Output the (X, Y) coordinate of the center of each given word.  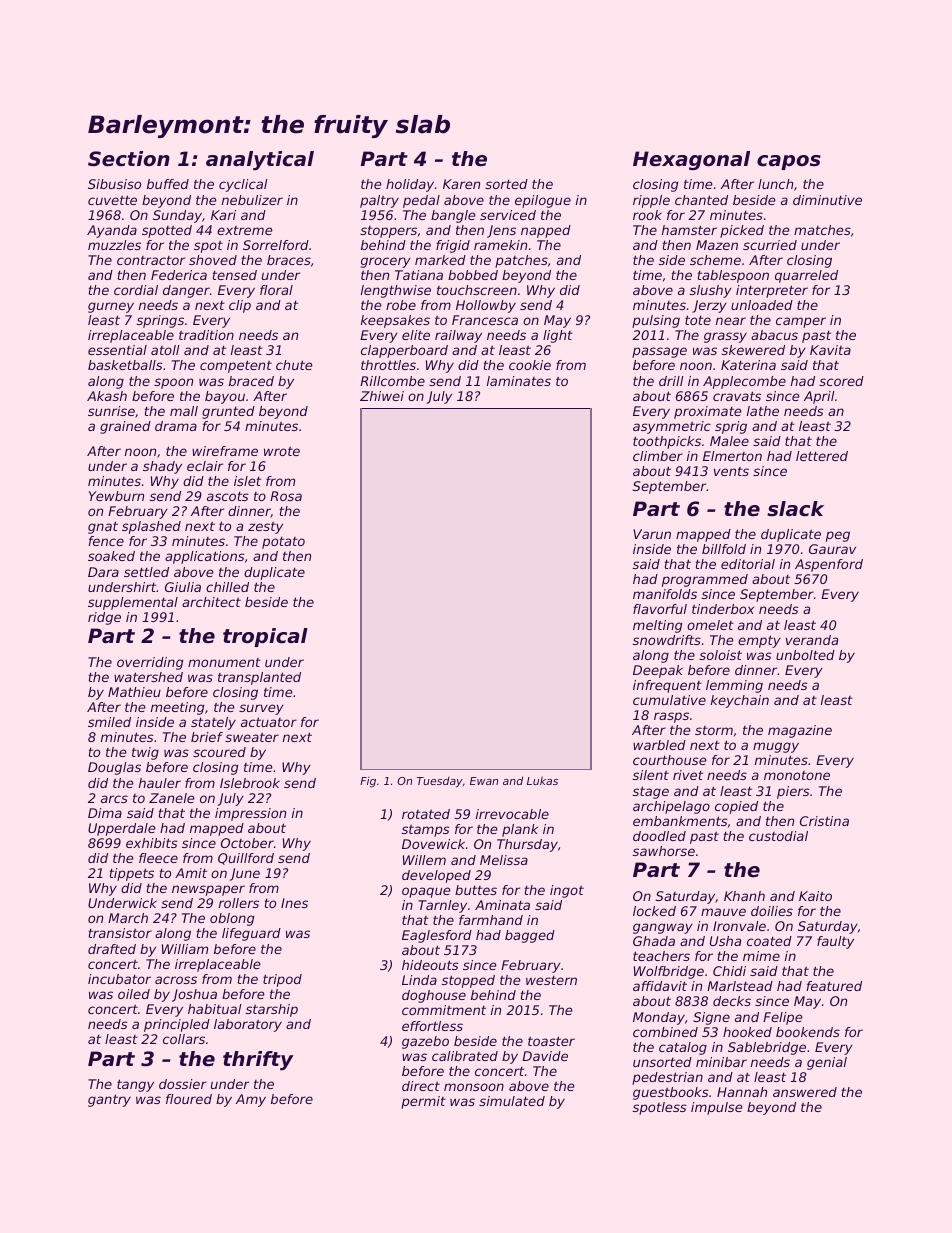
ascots (228, 496)
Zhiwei (382, 396)
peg (838, 536)
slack (795, 509)
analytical (260, 161)
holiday (410, 185)
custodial (778, 836)
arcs (114, 799)
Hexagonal (691, 160)
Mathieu (134, 692)
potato (283, 543)
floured (189, 1099)
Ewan (484, 781)
